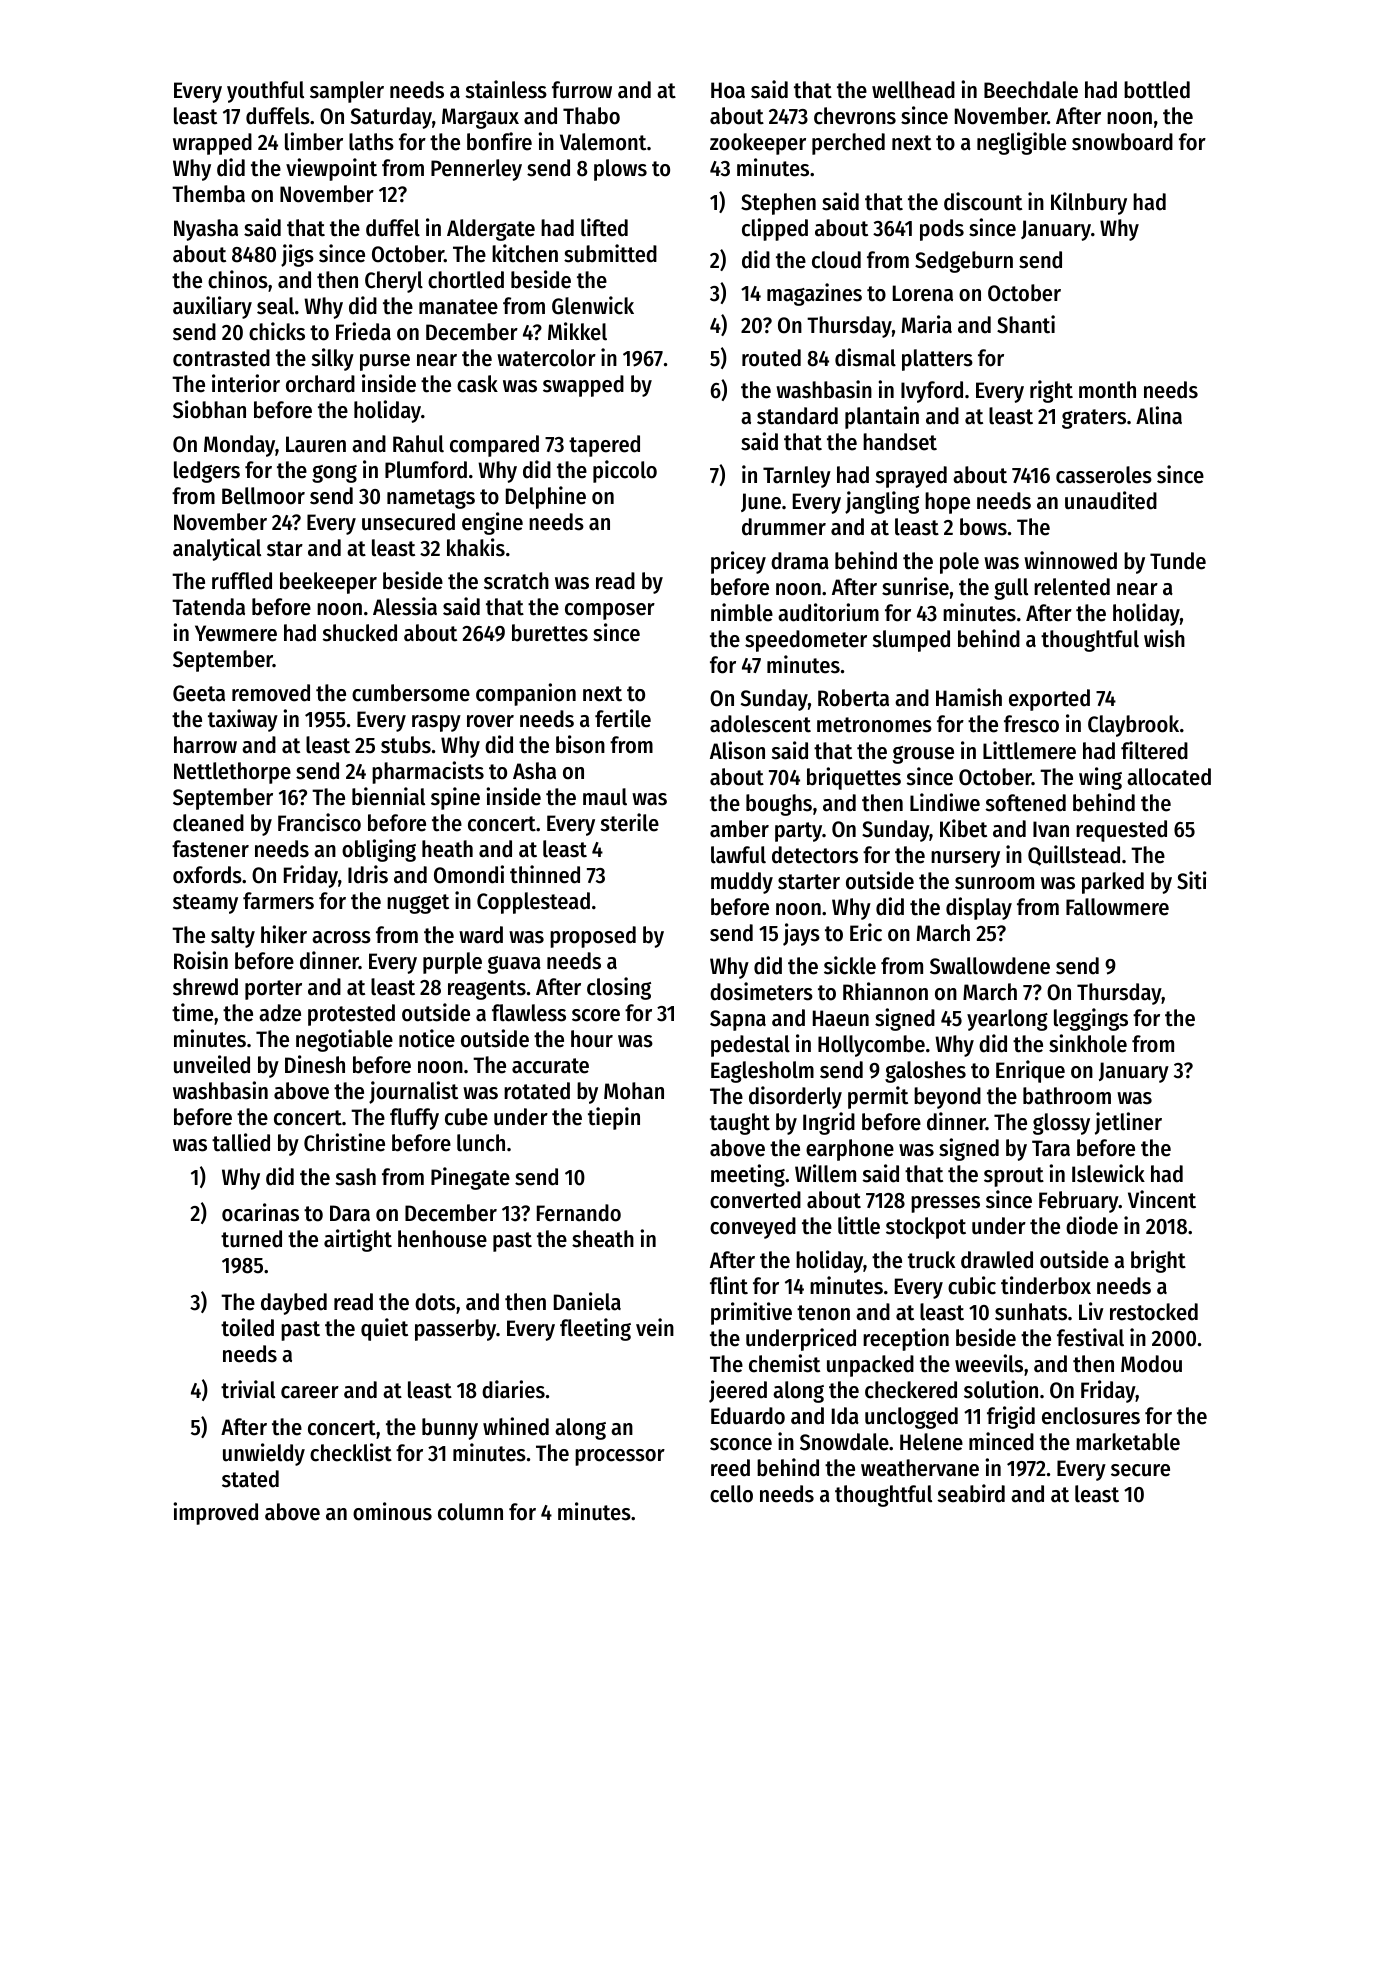 The image size is (1386, 1969). What do you see at coordinates (297, 255) in the screenshot?
I see `jigs` at bounding box center [297, 255].
